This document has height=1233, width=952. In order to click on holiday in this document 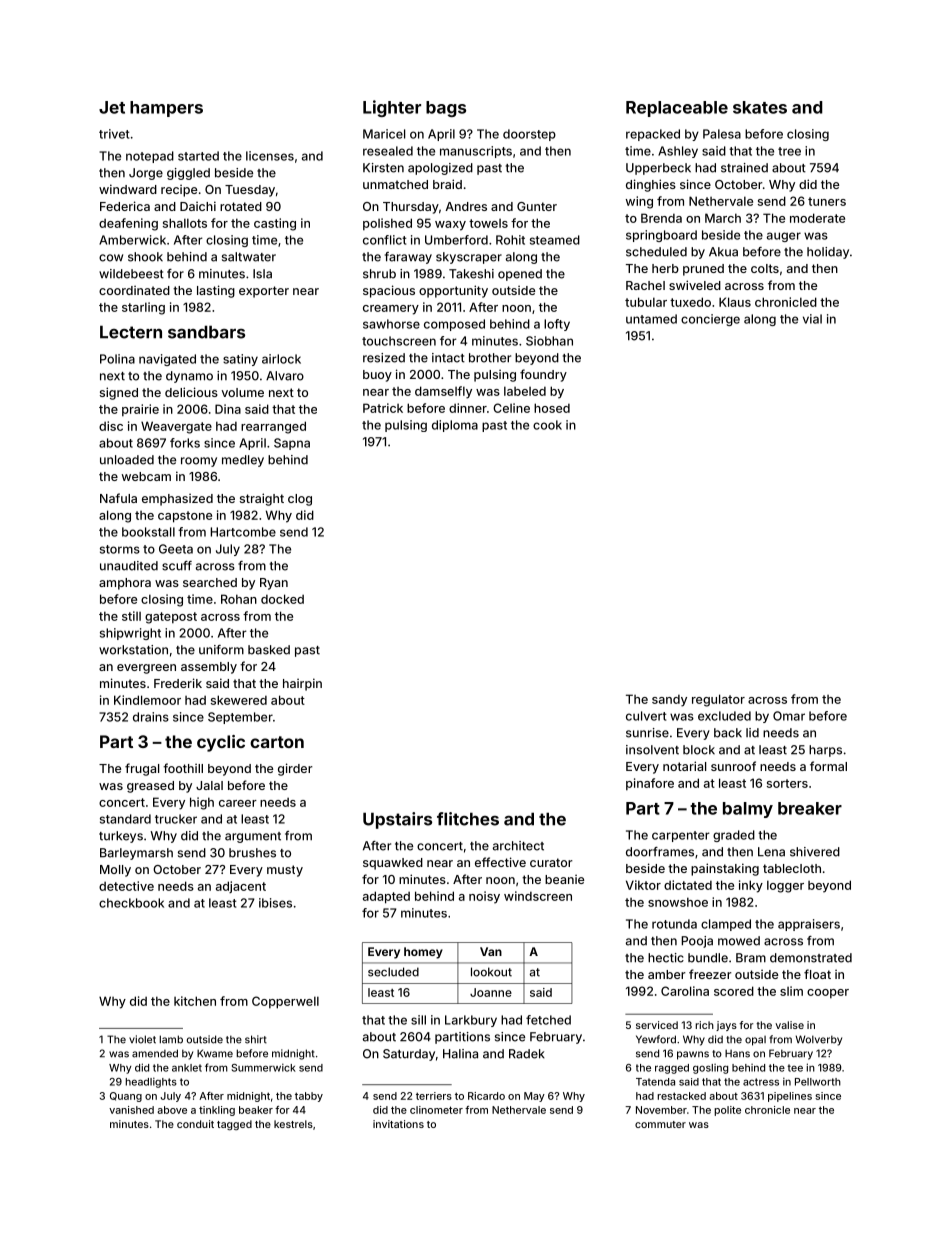, I will do `click(828, 253)`.
